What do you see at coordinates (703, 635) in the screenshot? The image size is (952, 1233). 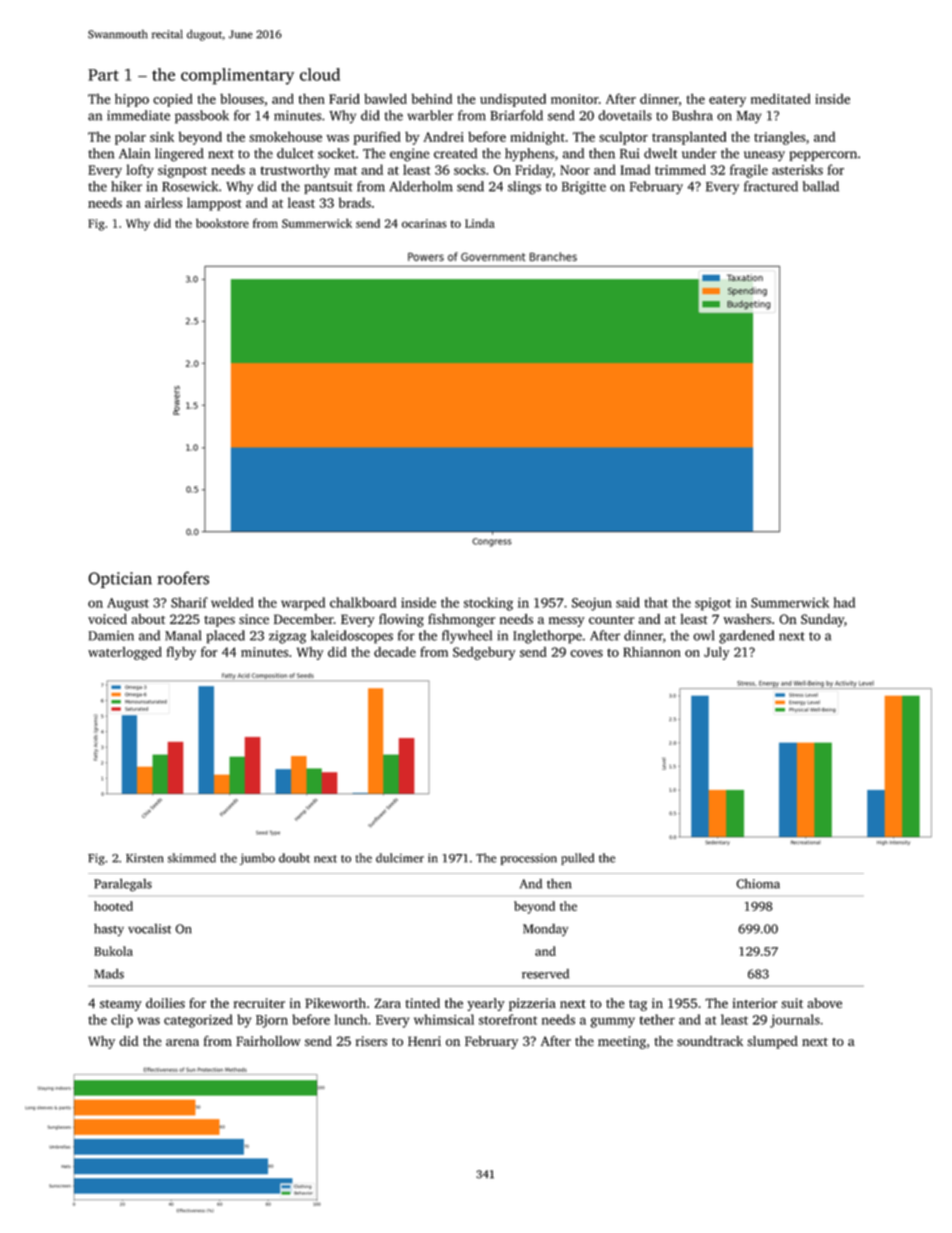 I see `owl` at bounding box center [703, 635].
